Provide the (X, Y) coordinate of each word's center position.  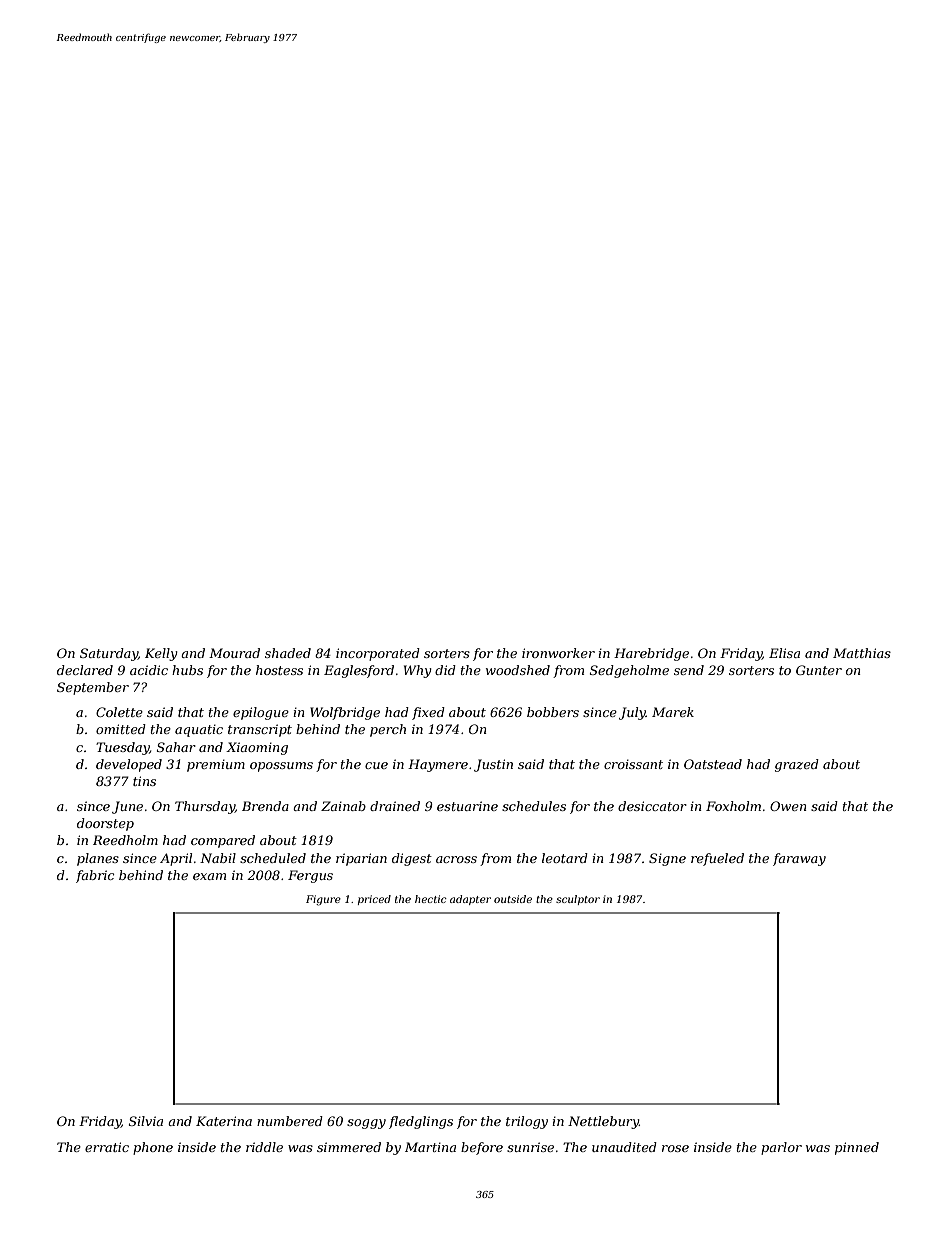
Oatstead (713, 764)
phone (153, 1148)
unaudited (624, 1147)
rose (675, 1148)
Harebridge (651, 654)
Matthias (862, 653)
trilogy (527, 1122)
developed (129, 765)
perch (388, 730)
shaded (288, 653)
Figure (323, 900)
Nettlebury (603, 1122)
